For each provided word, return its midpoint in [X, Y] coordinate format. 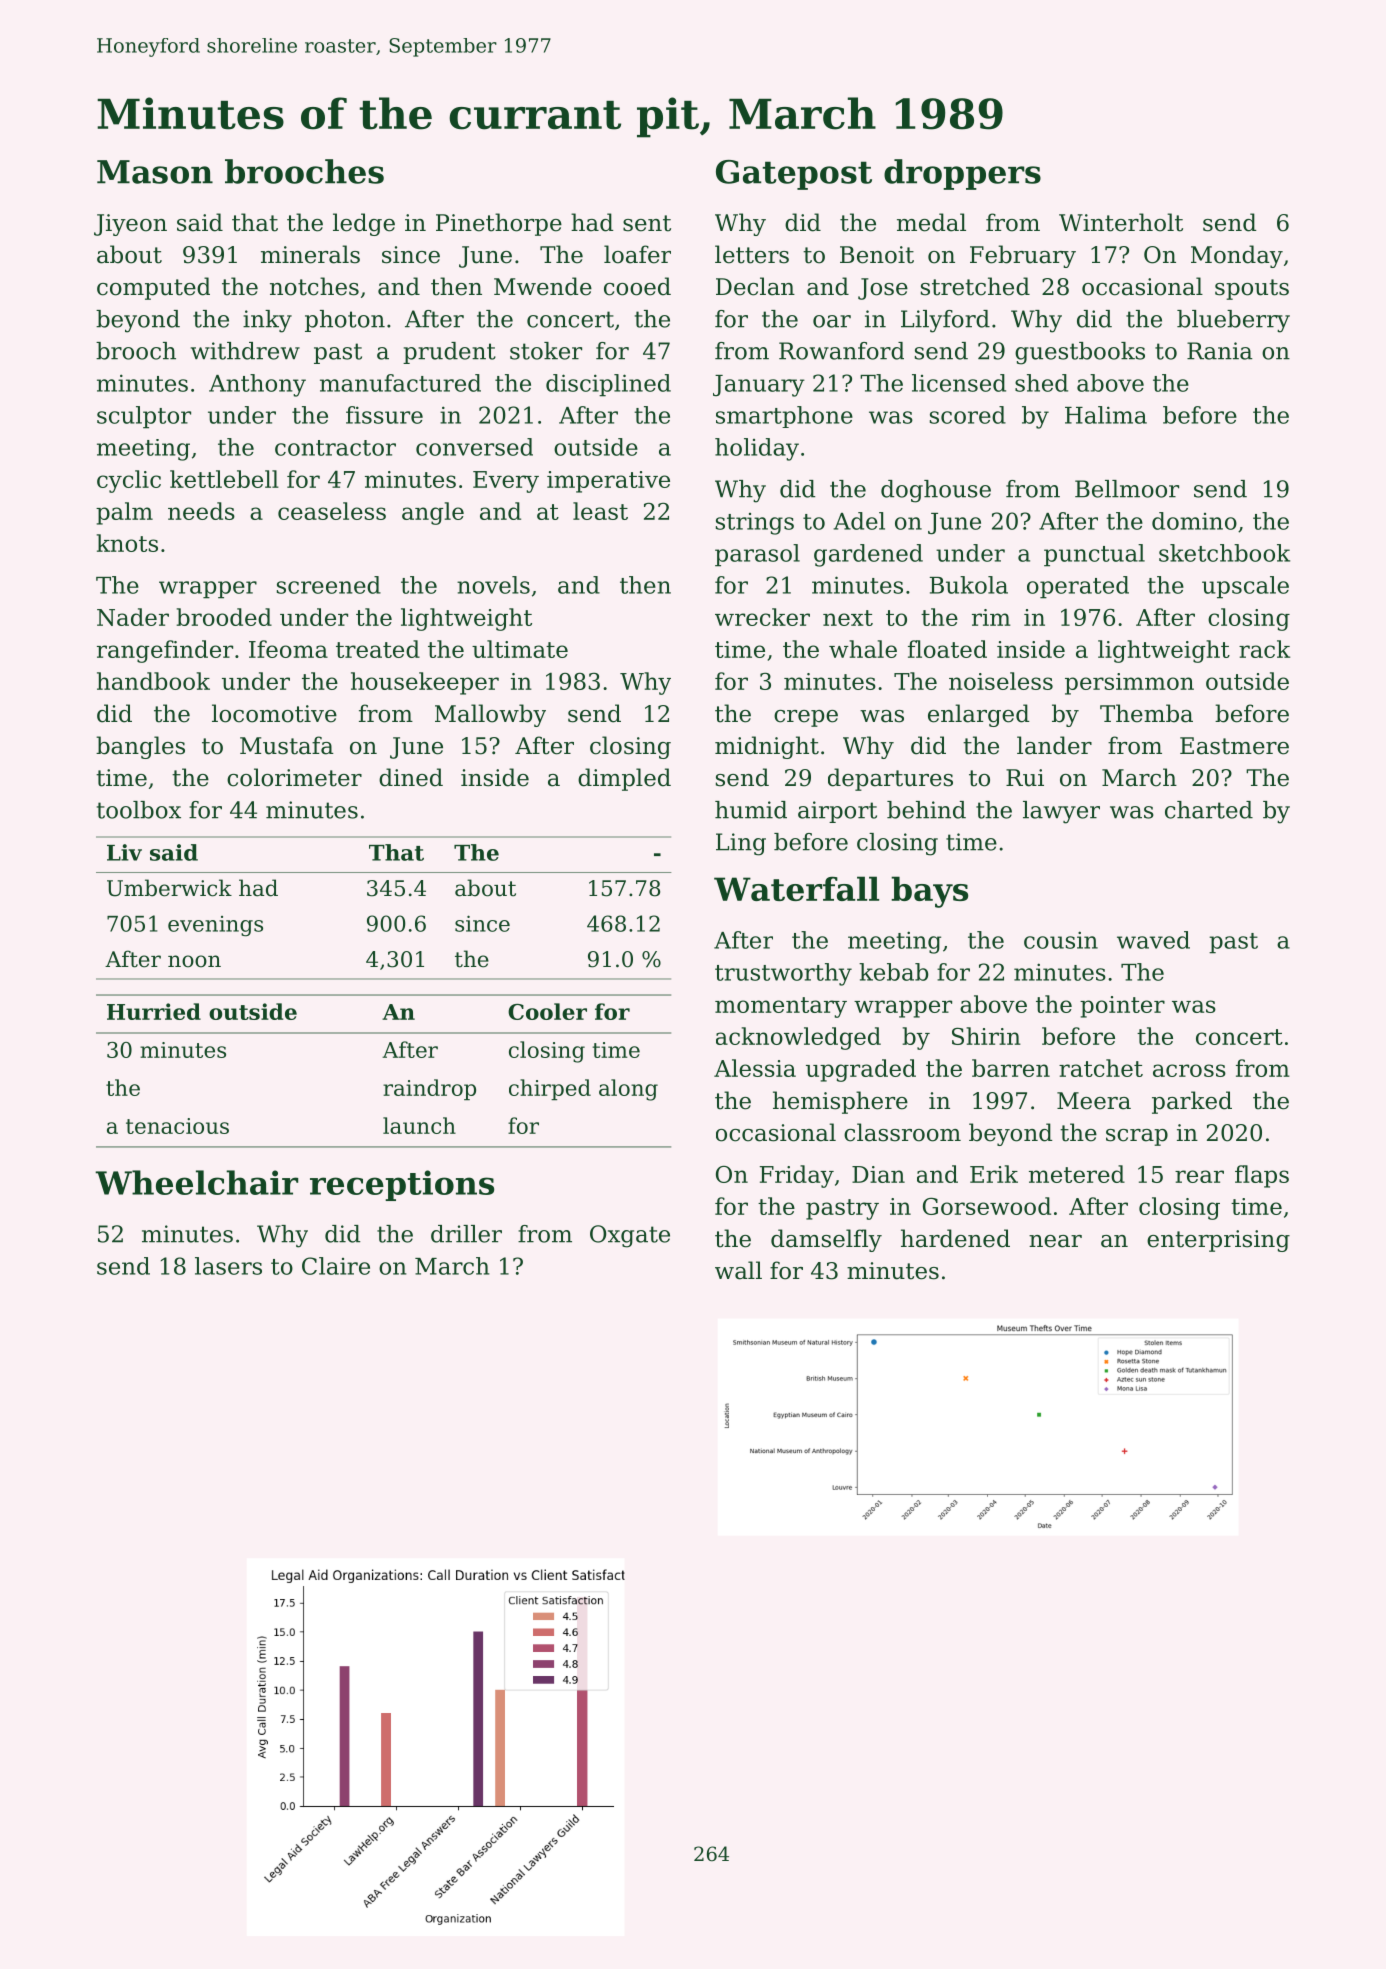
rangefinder [165, 651]
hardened [955, 1238]
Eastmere [1234, 746]
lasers [228, 1266]
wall [738, 1270]
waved [1153, 940]
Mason [155, 172]
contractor [335, 448]
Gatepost [794, 175]
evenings [215, 926]
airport [837, 812]
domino [1194, 521]
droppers [962, 174]
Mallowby [490, 715]
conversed [474, 447]
